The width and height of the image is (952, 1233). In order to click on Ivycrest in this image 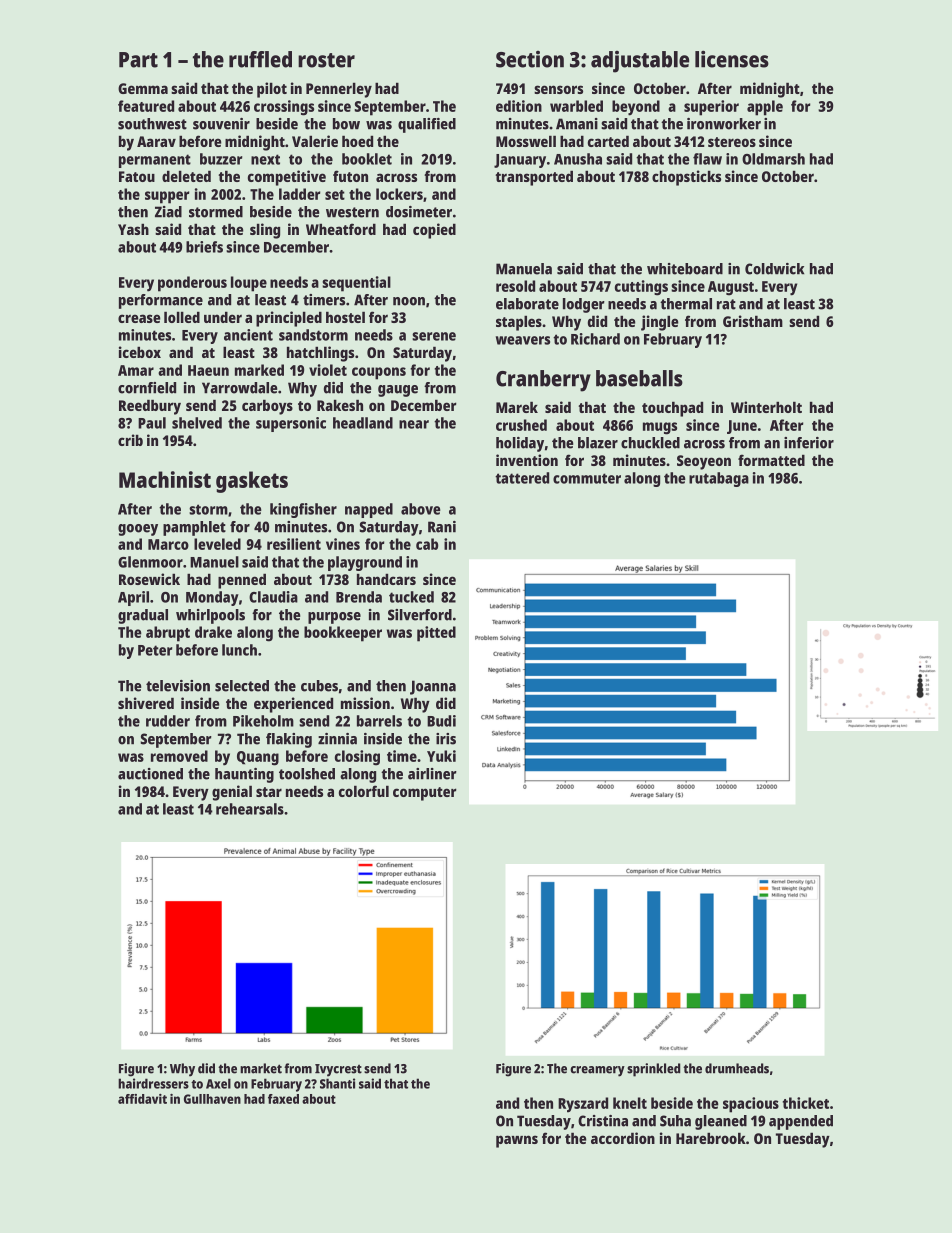, I will do `click(338, 1070)`.
